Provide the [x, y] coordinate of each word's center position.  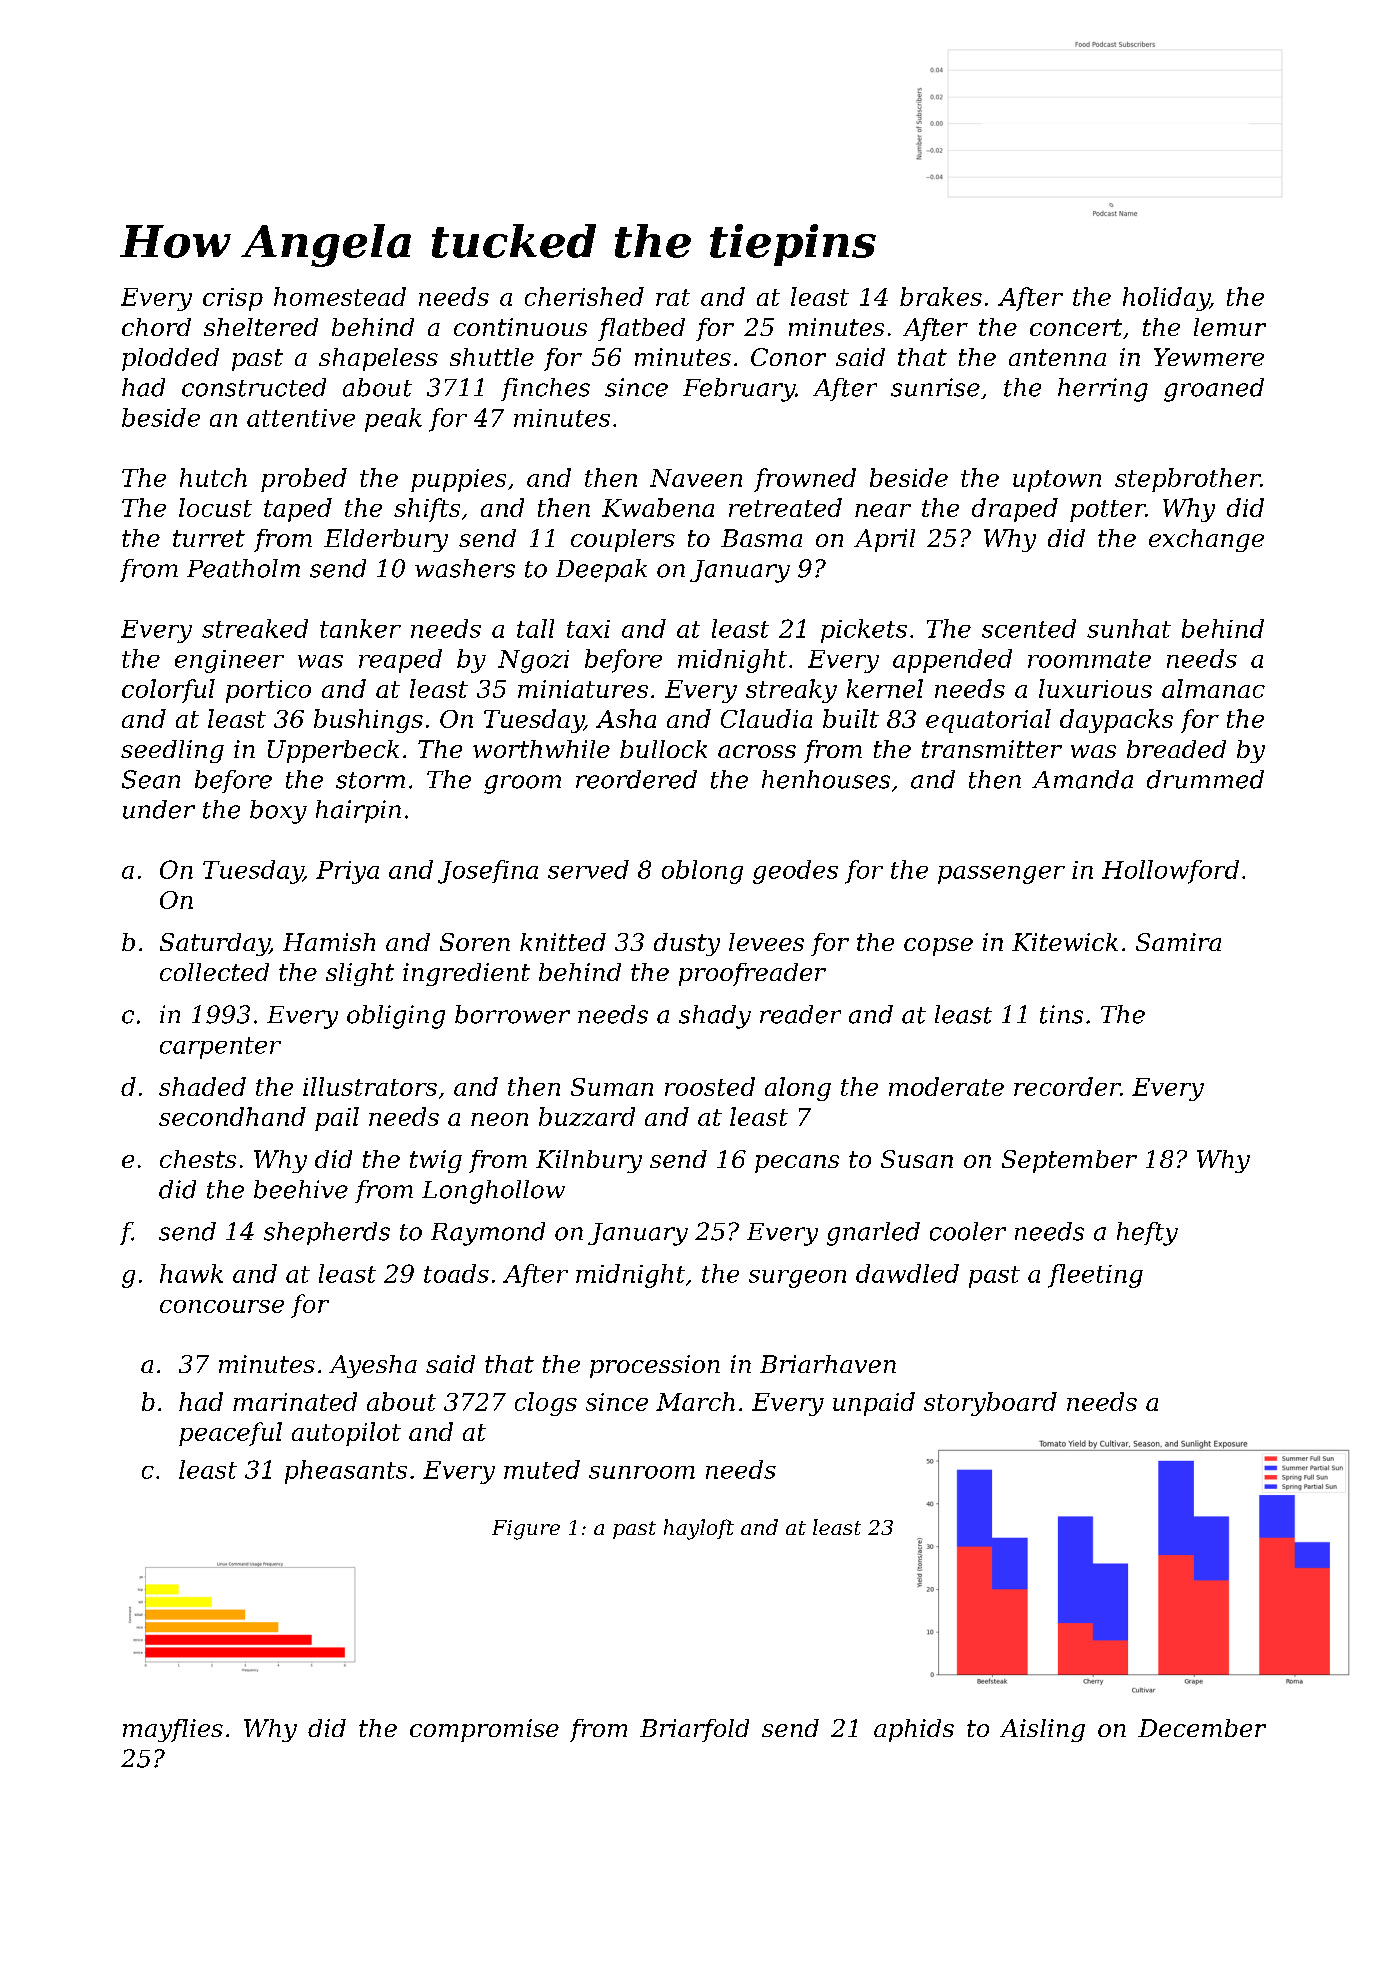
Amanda [1082, 779]
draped [1015, 510]
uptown [1057, 481]
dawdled [907, 1273]
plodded [170, 359]
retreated [785, 507]
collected [214, 972]
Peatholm [243, 568]
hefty [1147, 1234]
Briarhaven [828, 1364]
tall [535, 628]
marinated [295, 1401]
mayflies [173, 1730]
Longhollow [493, 1192]
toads [456, 1273]
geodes [795, 872]
